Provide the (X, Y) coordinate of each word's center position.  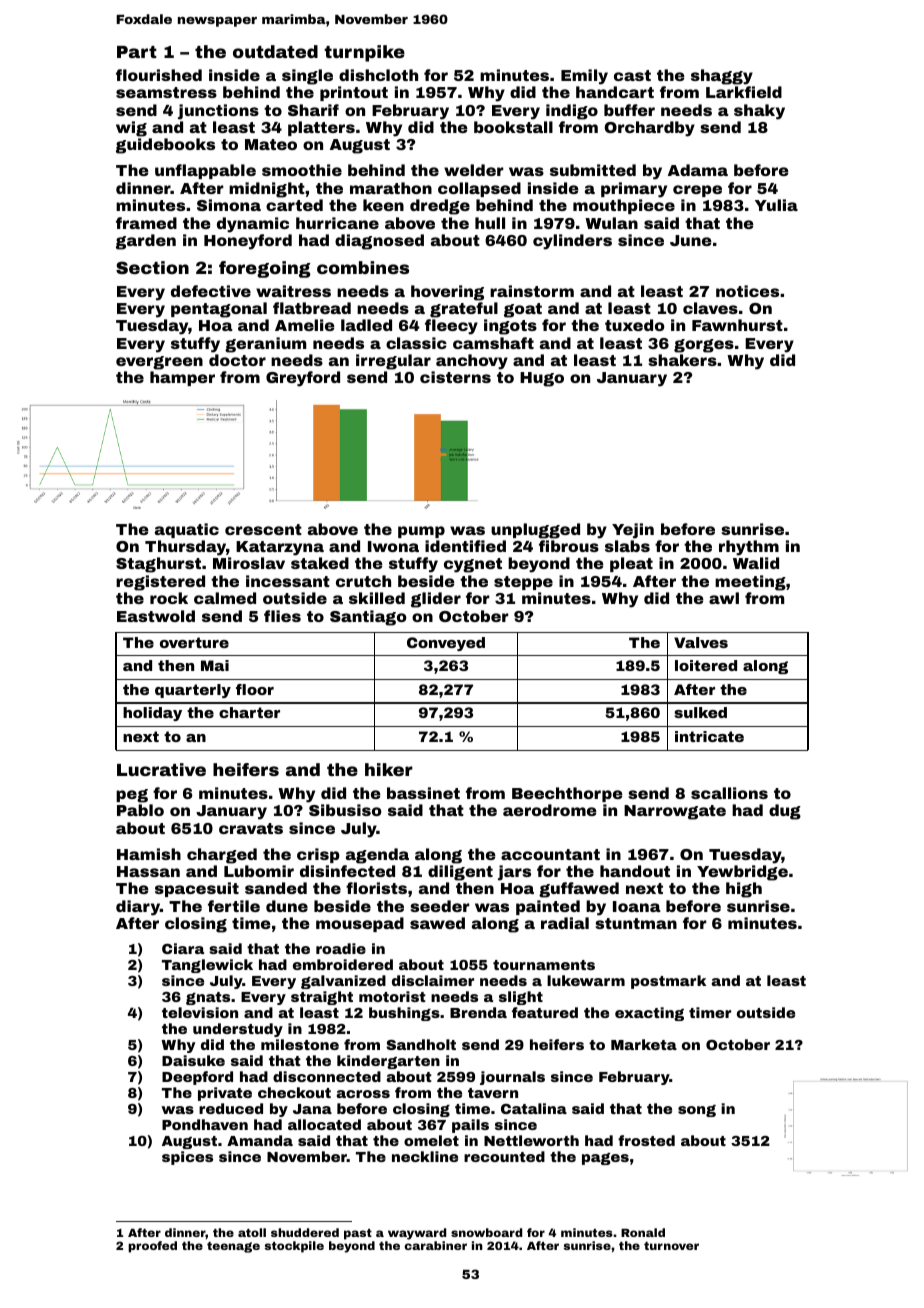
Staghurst (158, 565)
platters (321, 128)
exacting (649, 1014)
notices (747, 291)
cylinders (572, 242)
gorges (704, 346)
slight (521, 998)
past (358, 1234)
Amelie (305, 325)
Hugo (542, 379)
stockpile (294, 1247)
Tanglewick (207, 966)
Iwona (393, 546)
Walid (756, 563)
